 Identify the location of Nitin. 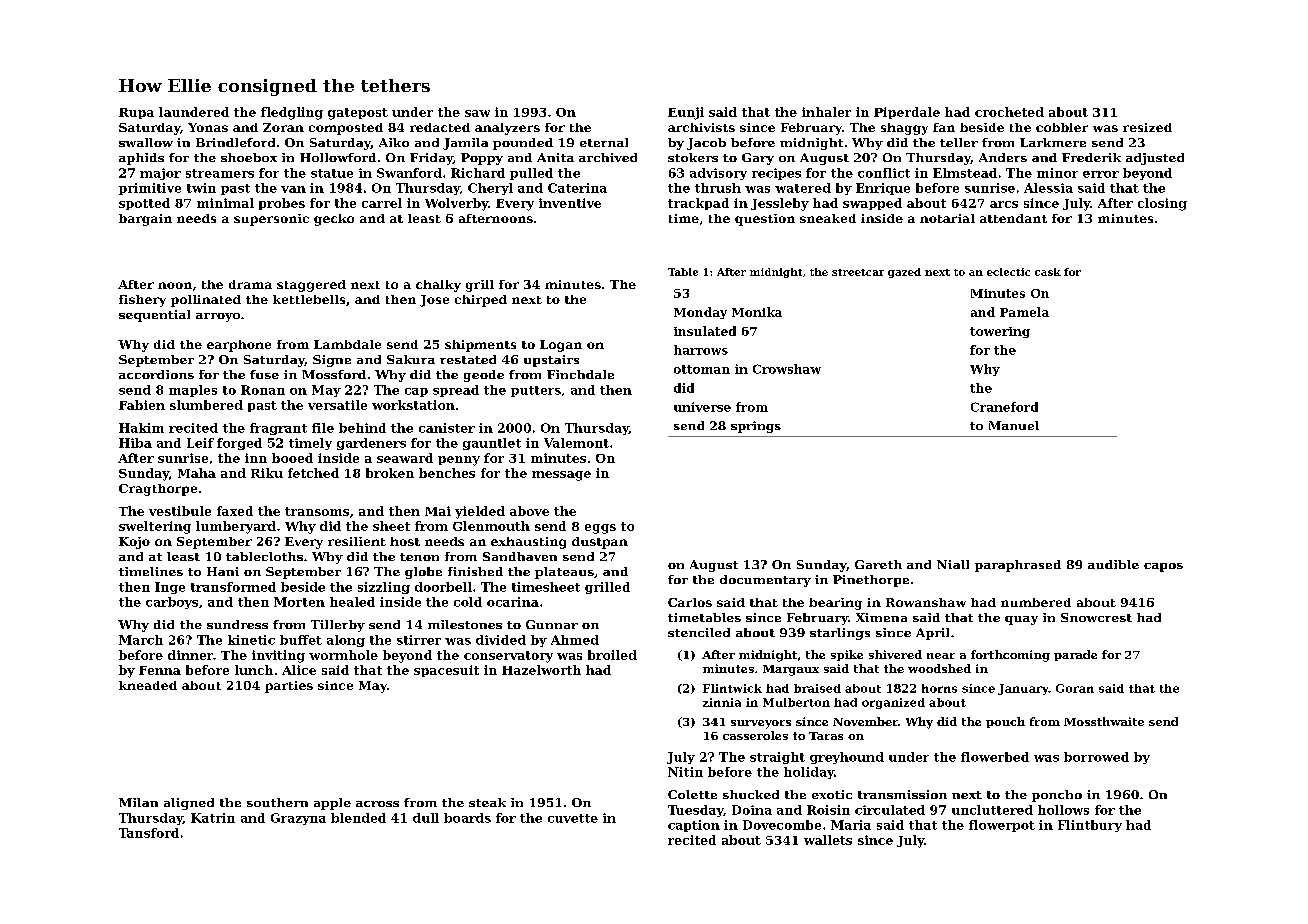
(685, 772).
